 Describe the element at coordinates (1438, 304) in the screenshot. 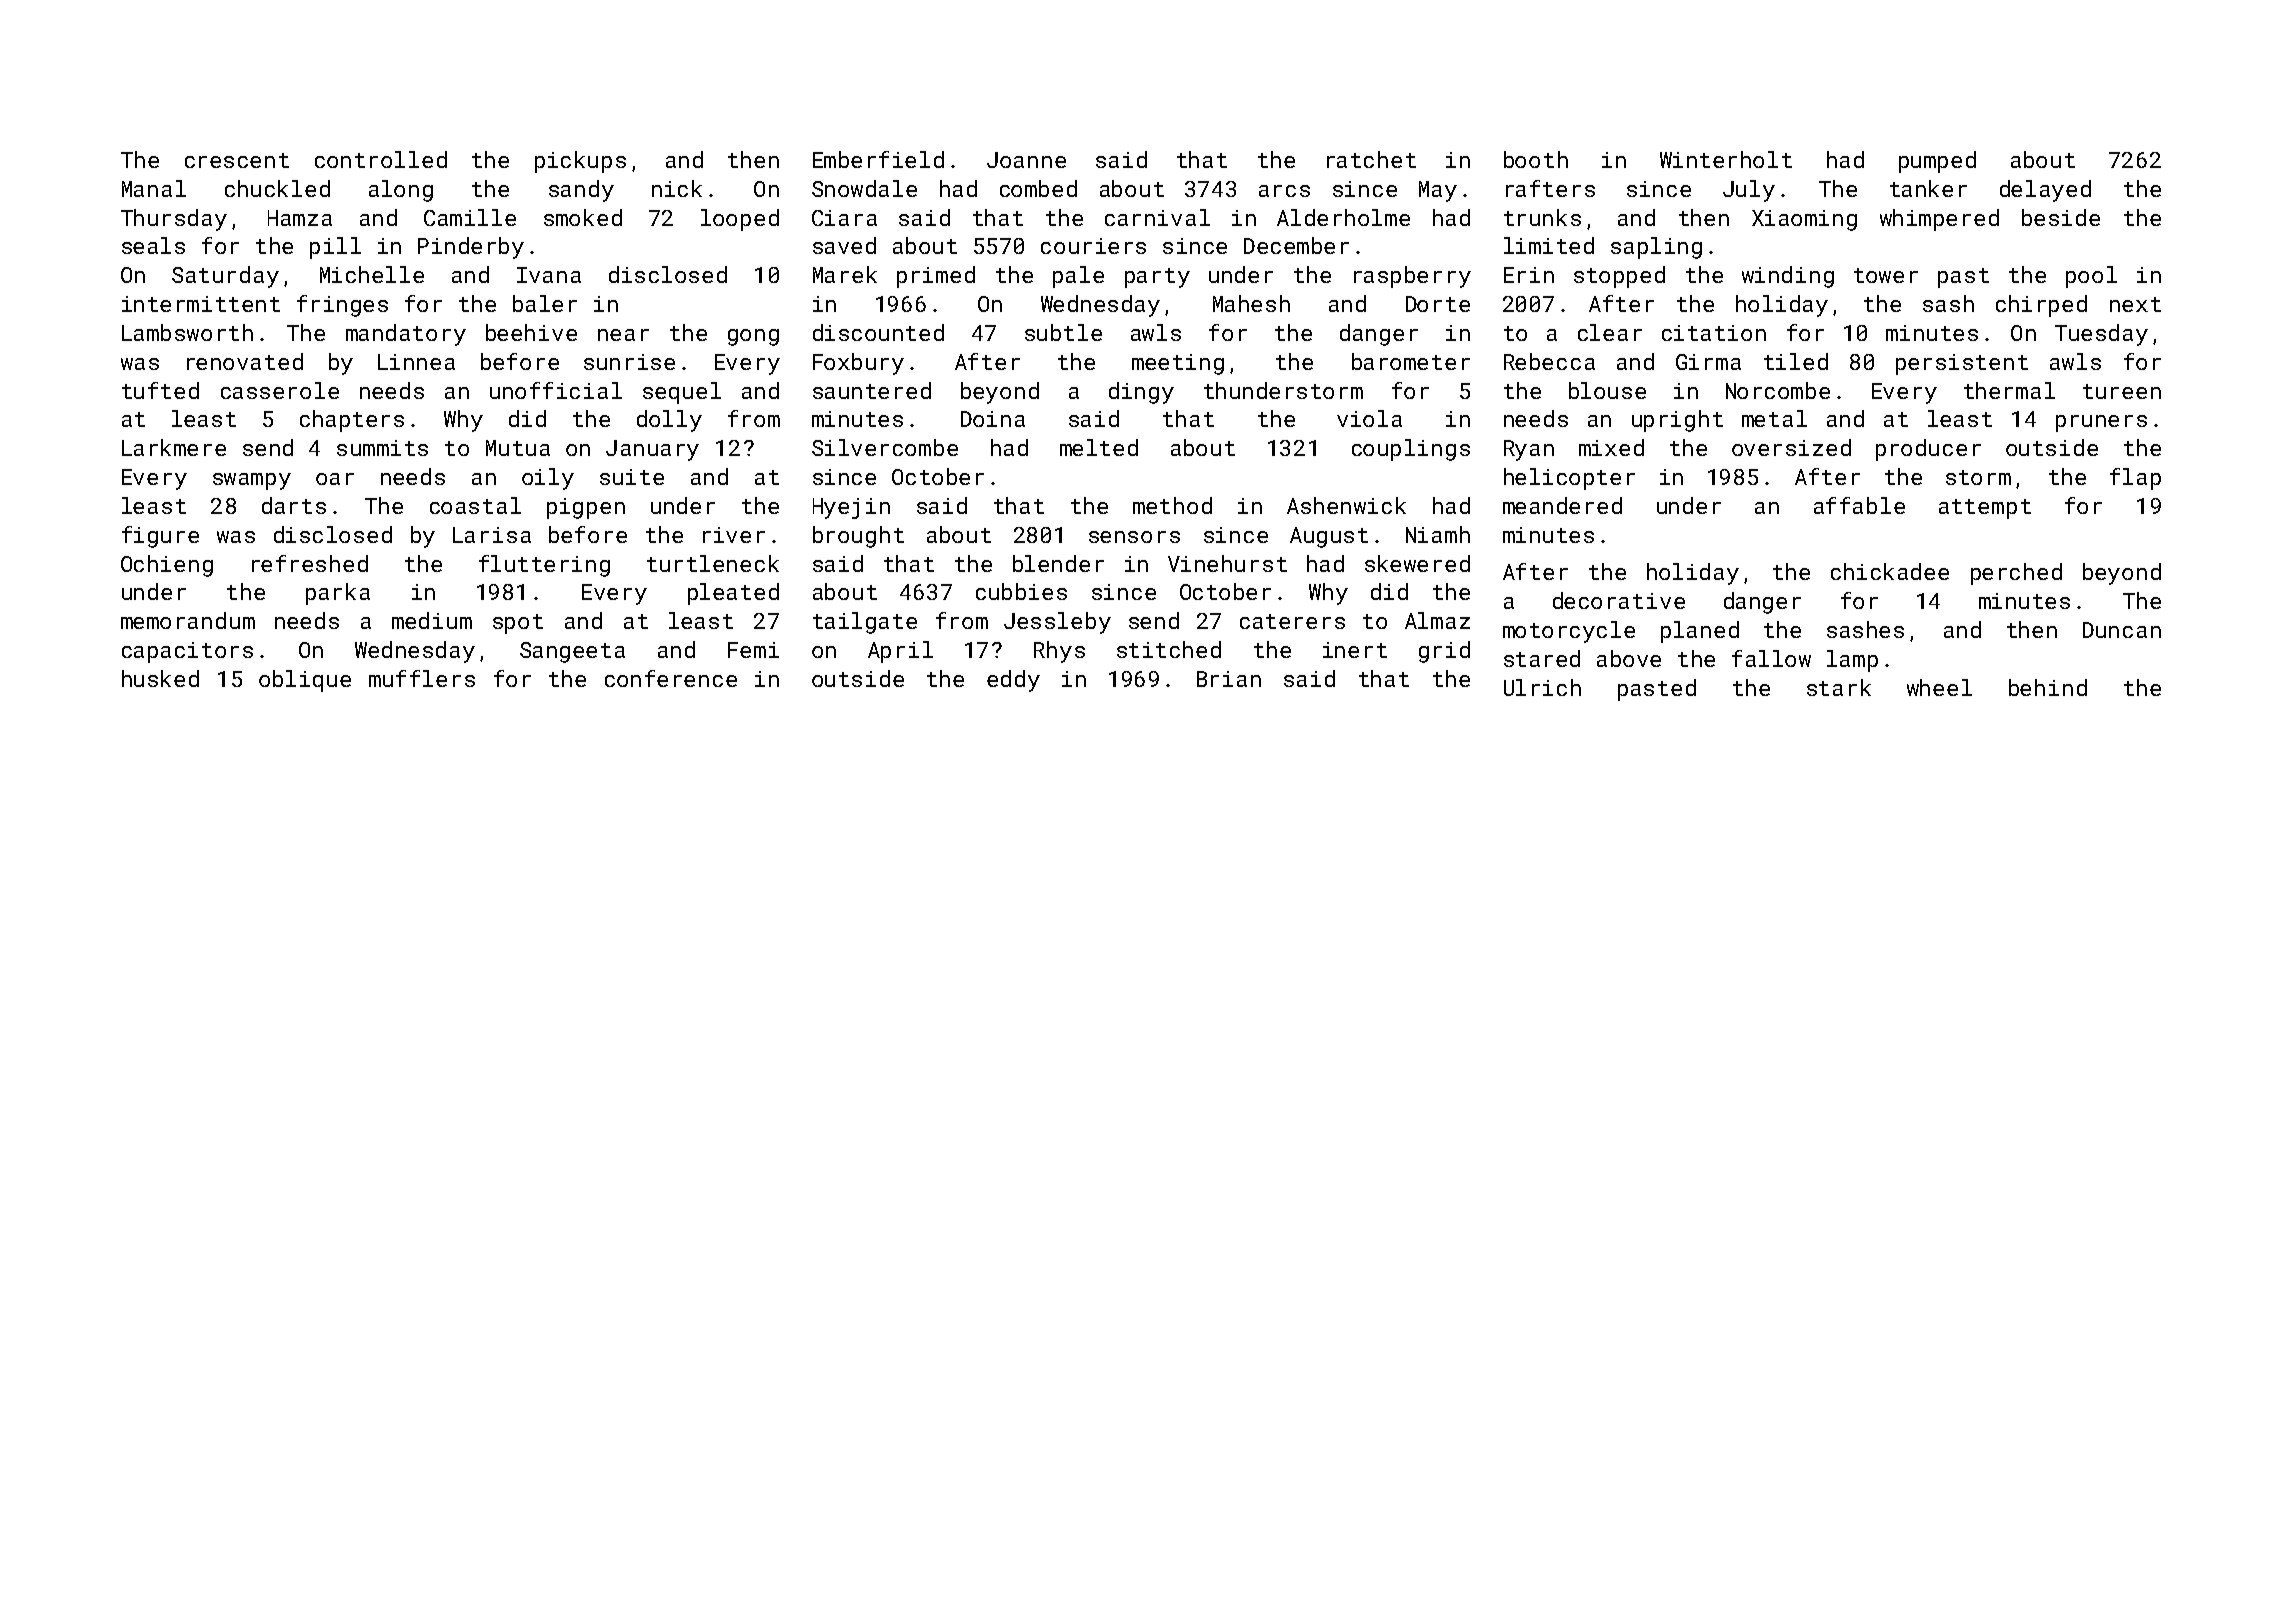

I see `Dorte` at that location.
